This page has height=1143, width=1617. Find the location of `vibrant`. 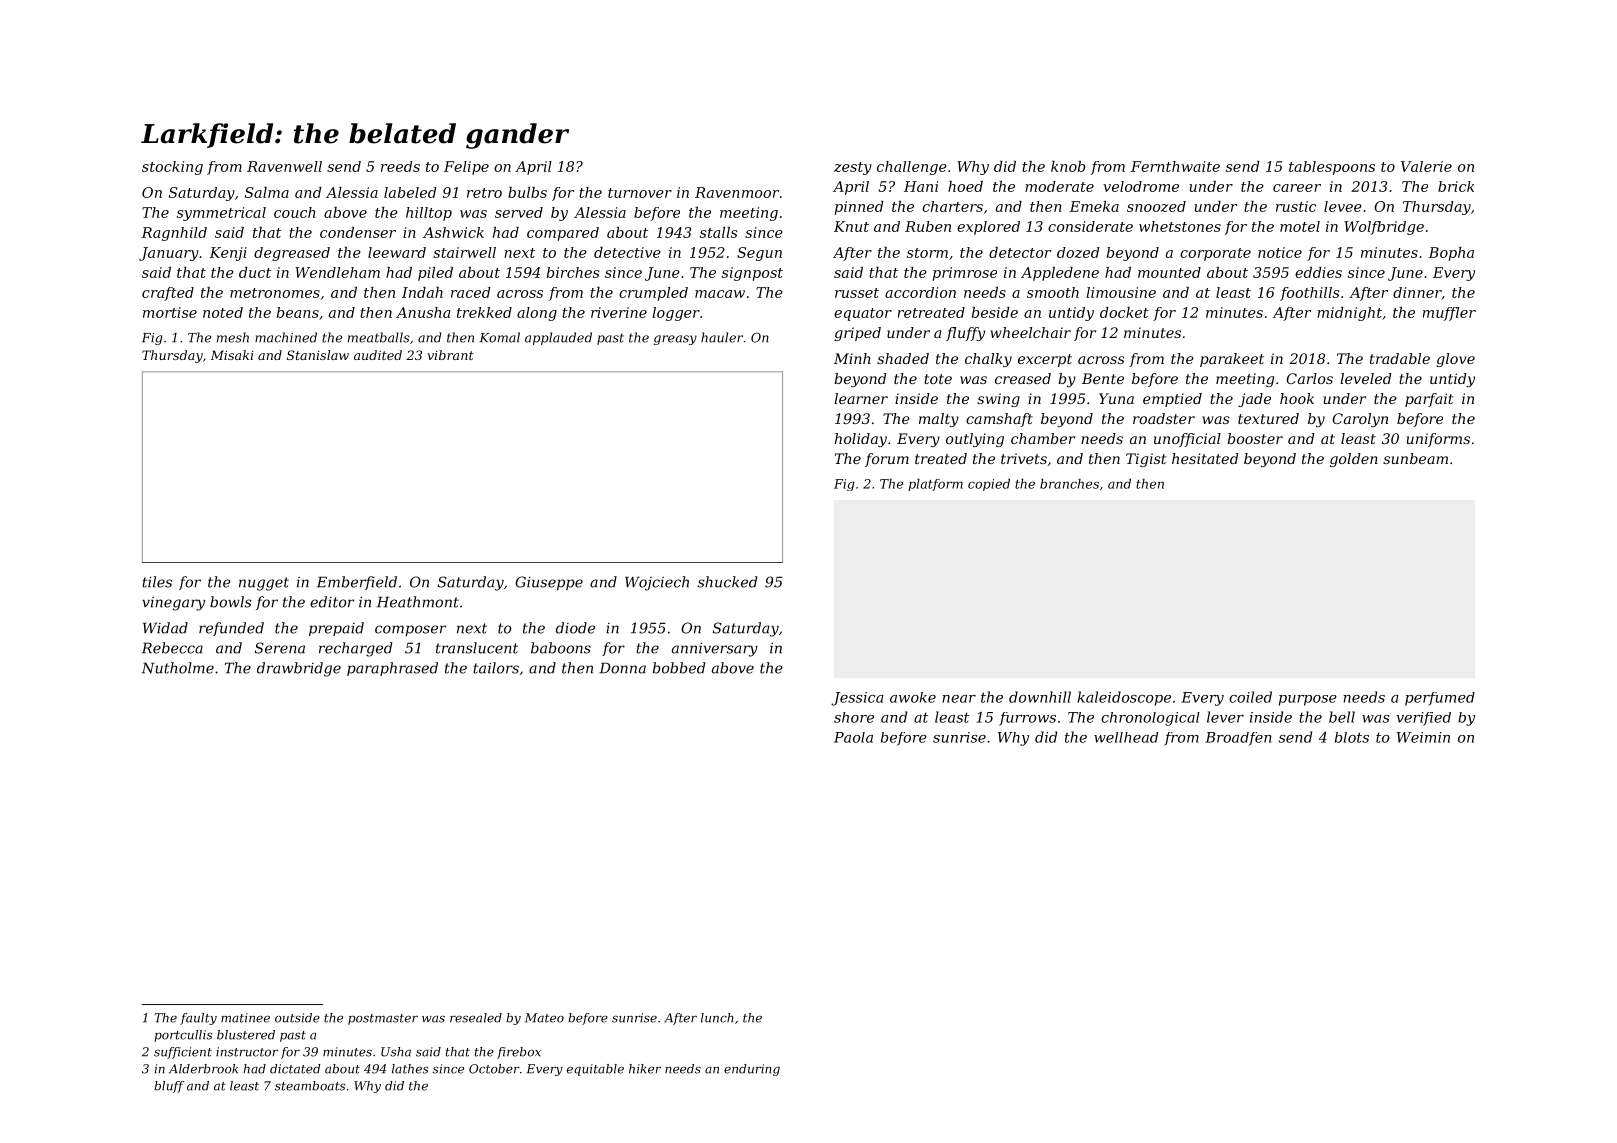

vibrant is located at coordinates (450, 355).
